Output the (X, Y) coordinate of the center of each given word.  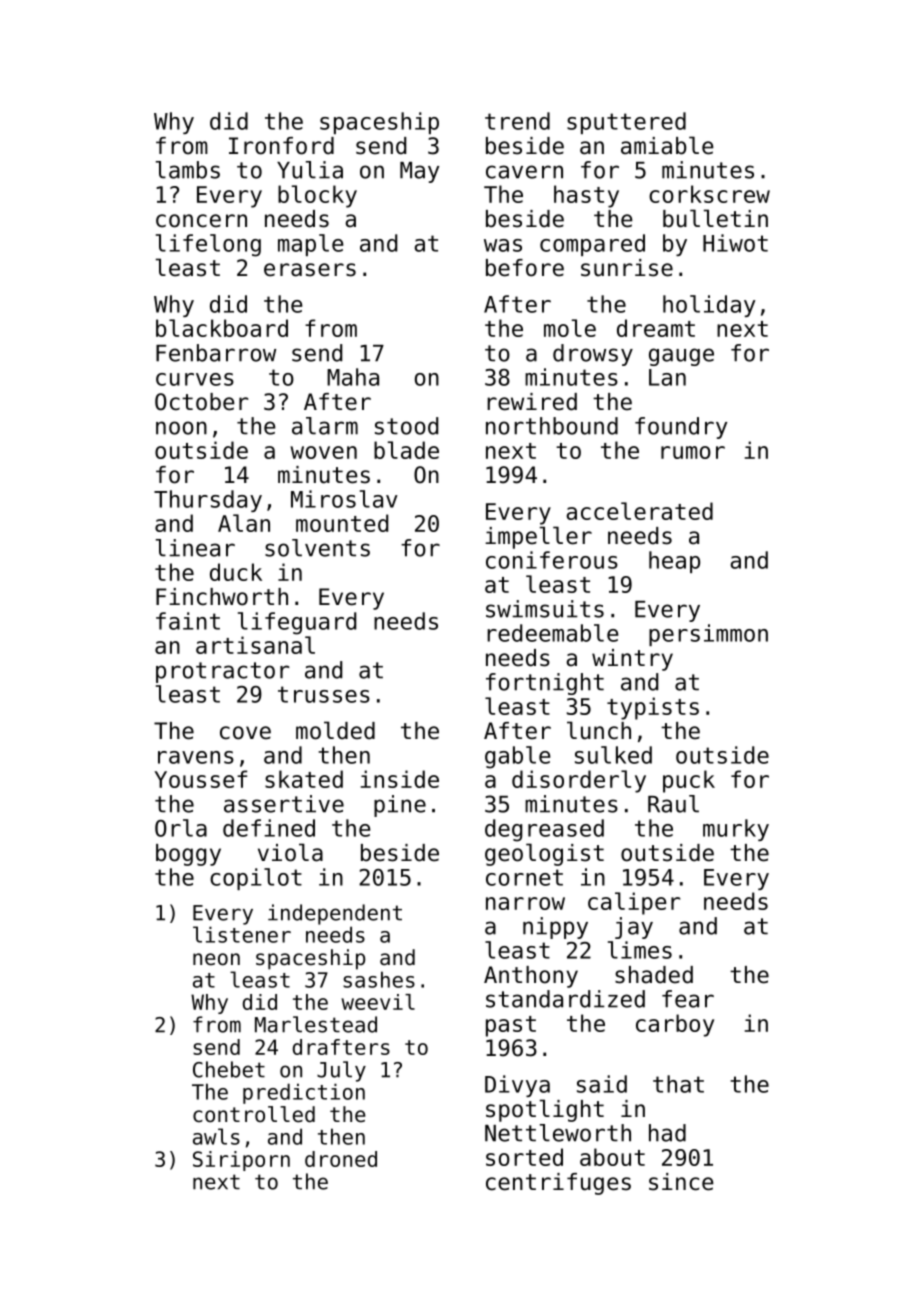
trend (517, 121)
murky (736, 830)
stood (406, 426)
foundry (681, 428)
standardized (565, 999)
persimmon (708, 635)
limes (640, 950)
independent (335, 914)
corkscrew (709, 194)
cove (245, 733)
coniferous (552, 560)
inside (400, 779)
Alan (244, 523)
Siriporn (241, 1161)
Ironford (281, 146)
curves (195, 379)
